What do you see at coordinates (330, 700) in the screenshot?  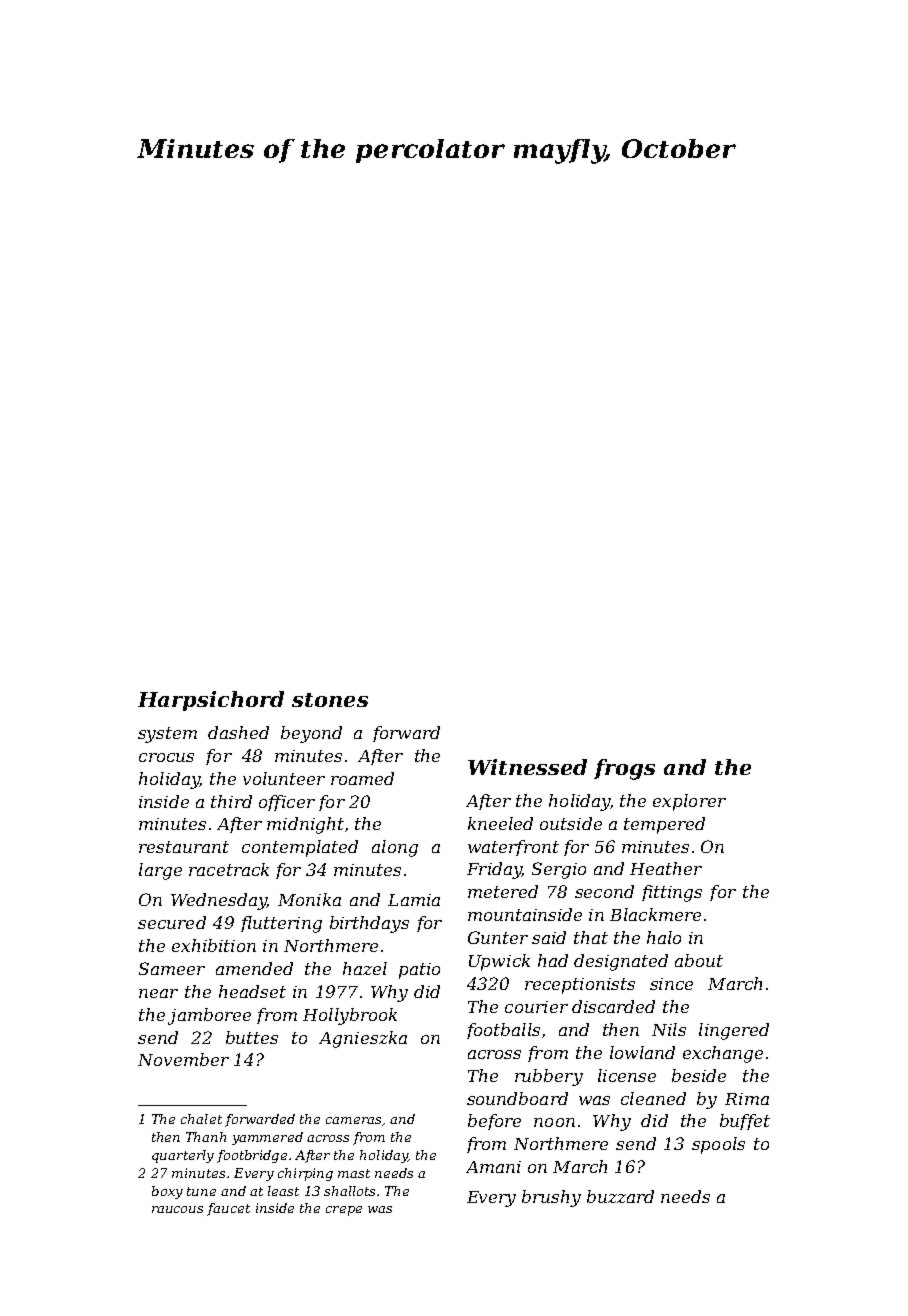 I see `stones` at bounding box center [330, 700].
